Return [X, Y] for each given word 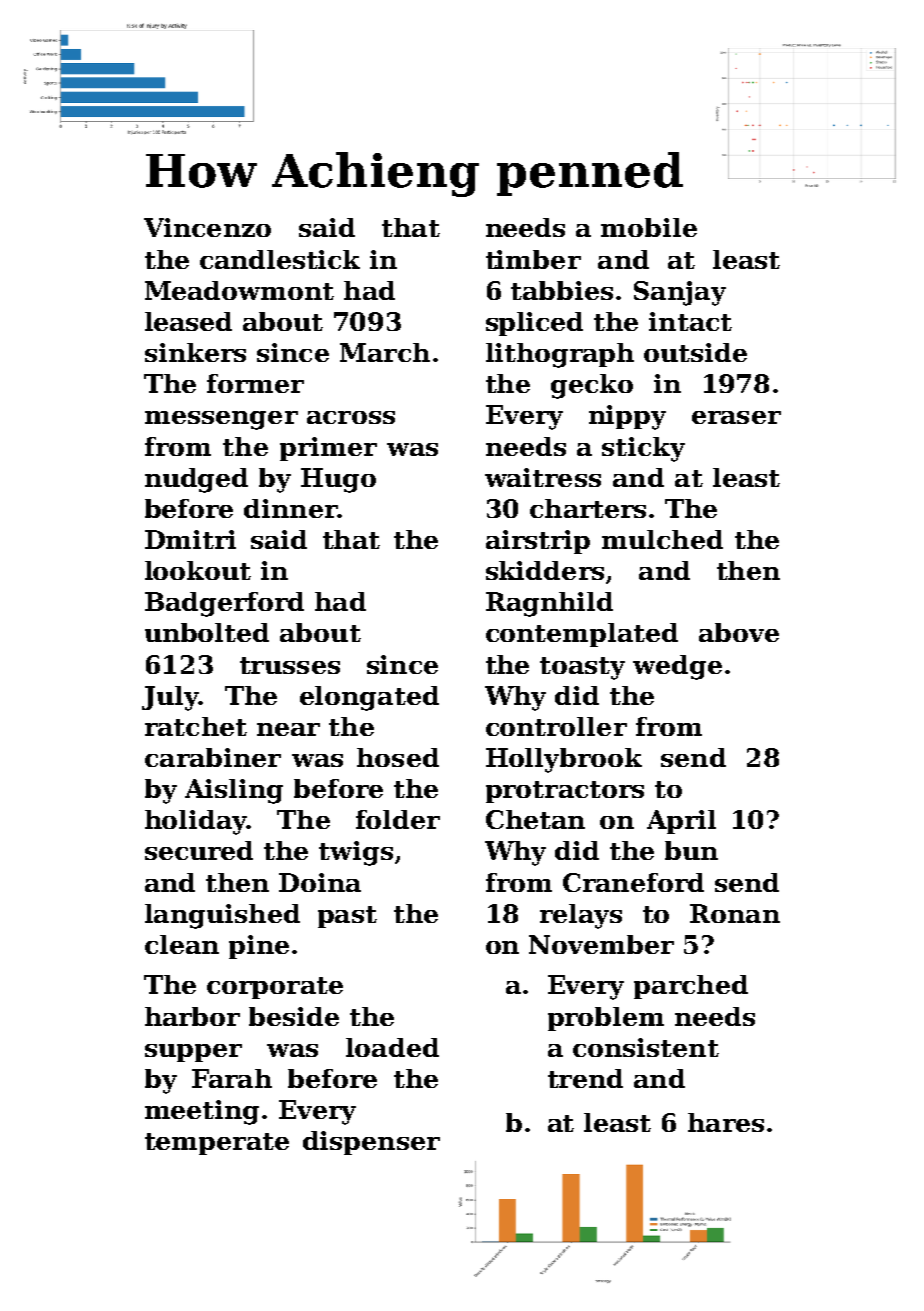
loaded [392, 1047]
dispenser [371, 1143]
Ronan [735, 913]
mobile [649, 227]
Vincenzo [207, 227]
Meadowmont [239, 290]
